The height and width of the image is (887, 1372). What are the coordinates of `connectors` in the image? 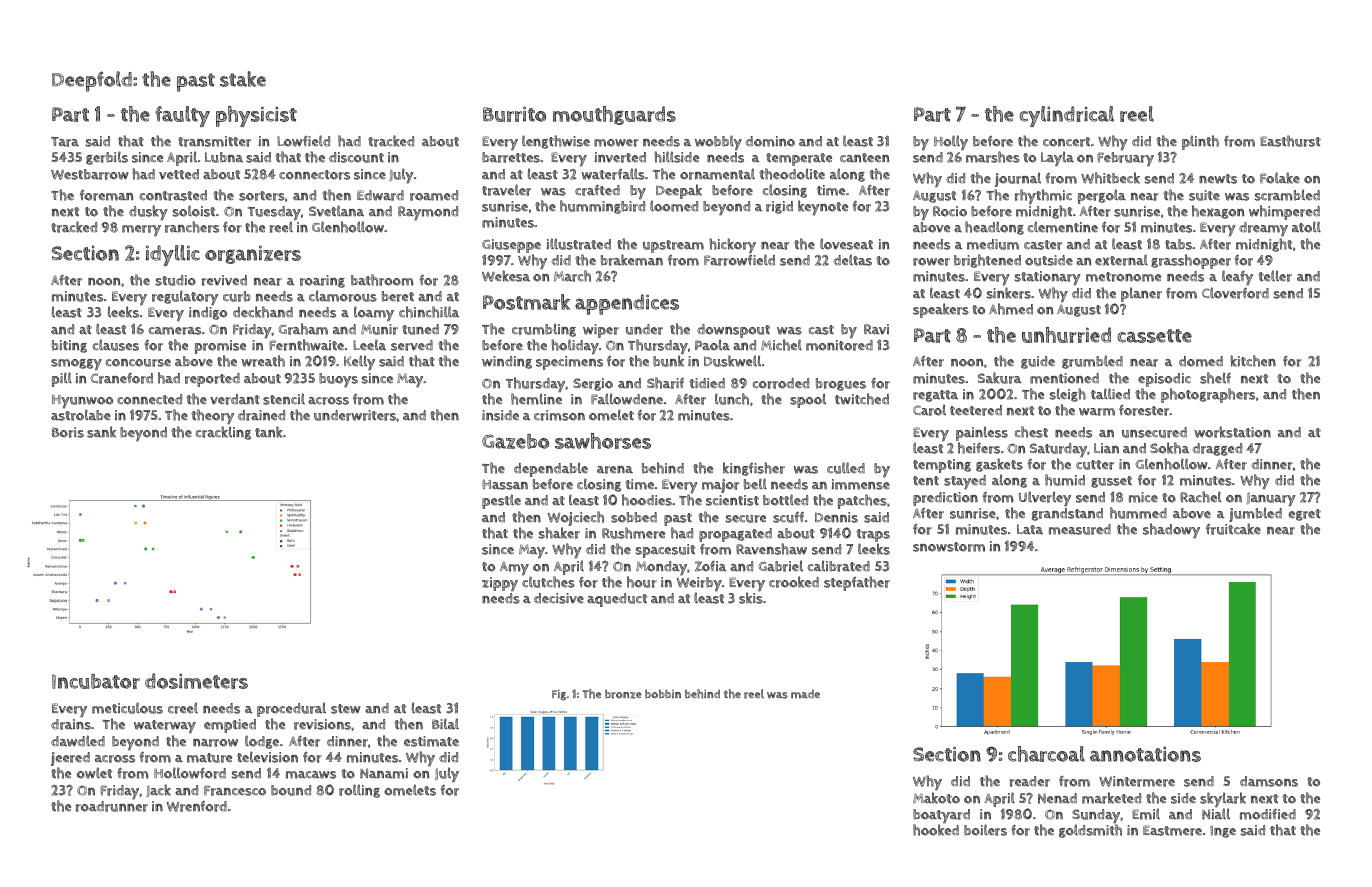 It's located at (314, 175).
